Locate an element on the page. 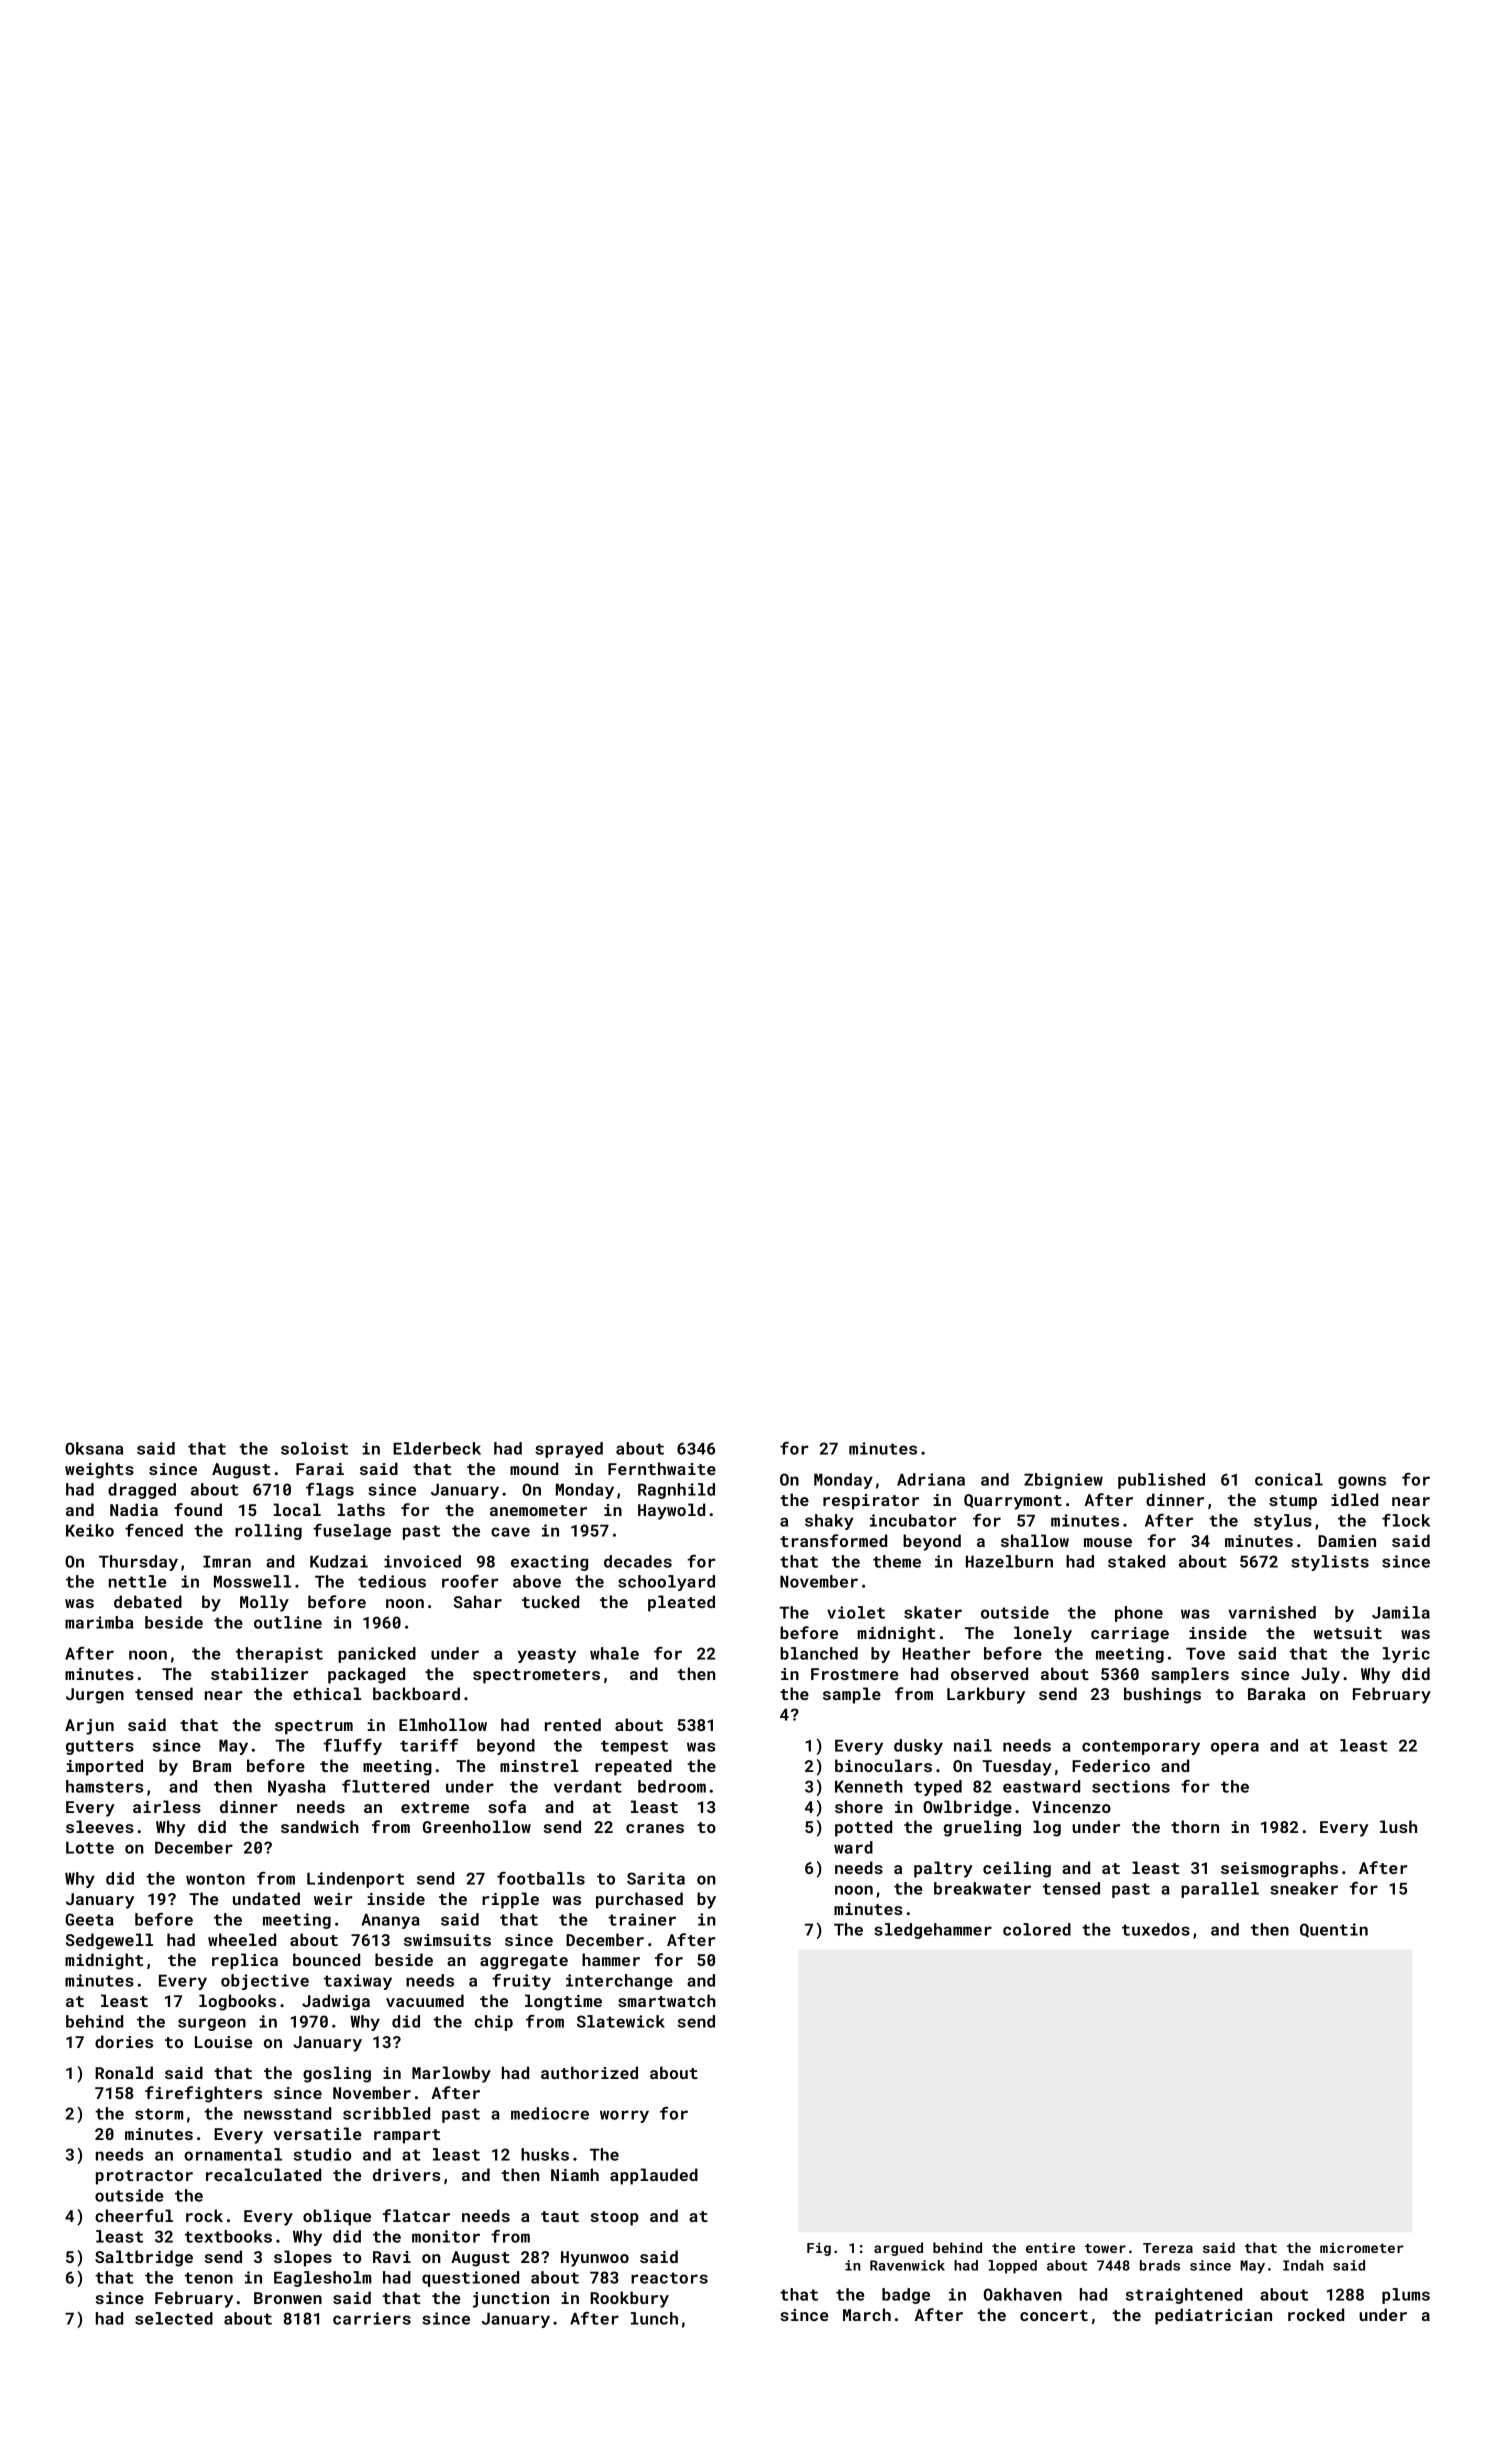 The width and height of the image is (1496, 2464). lunch is located at coordinates (654, 2318).
